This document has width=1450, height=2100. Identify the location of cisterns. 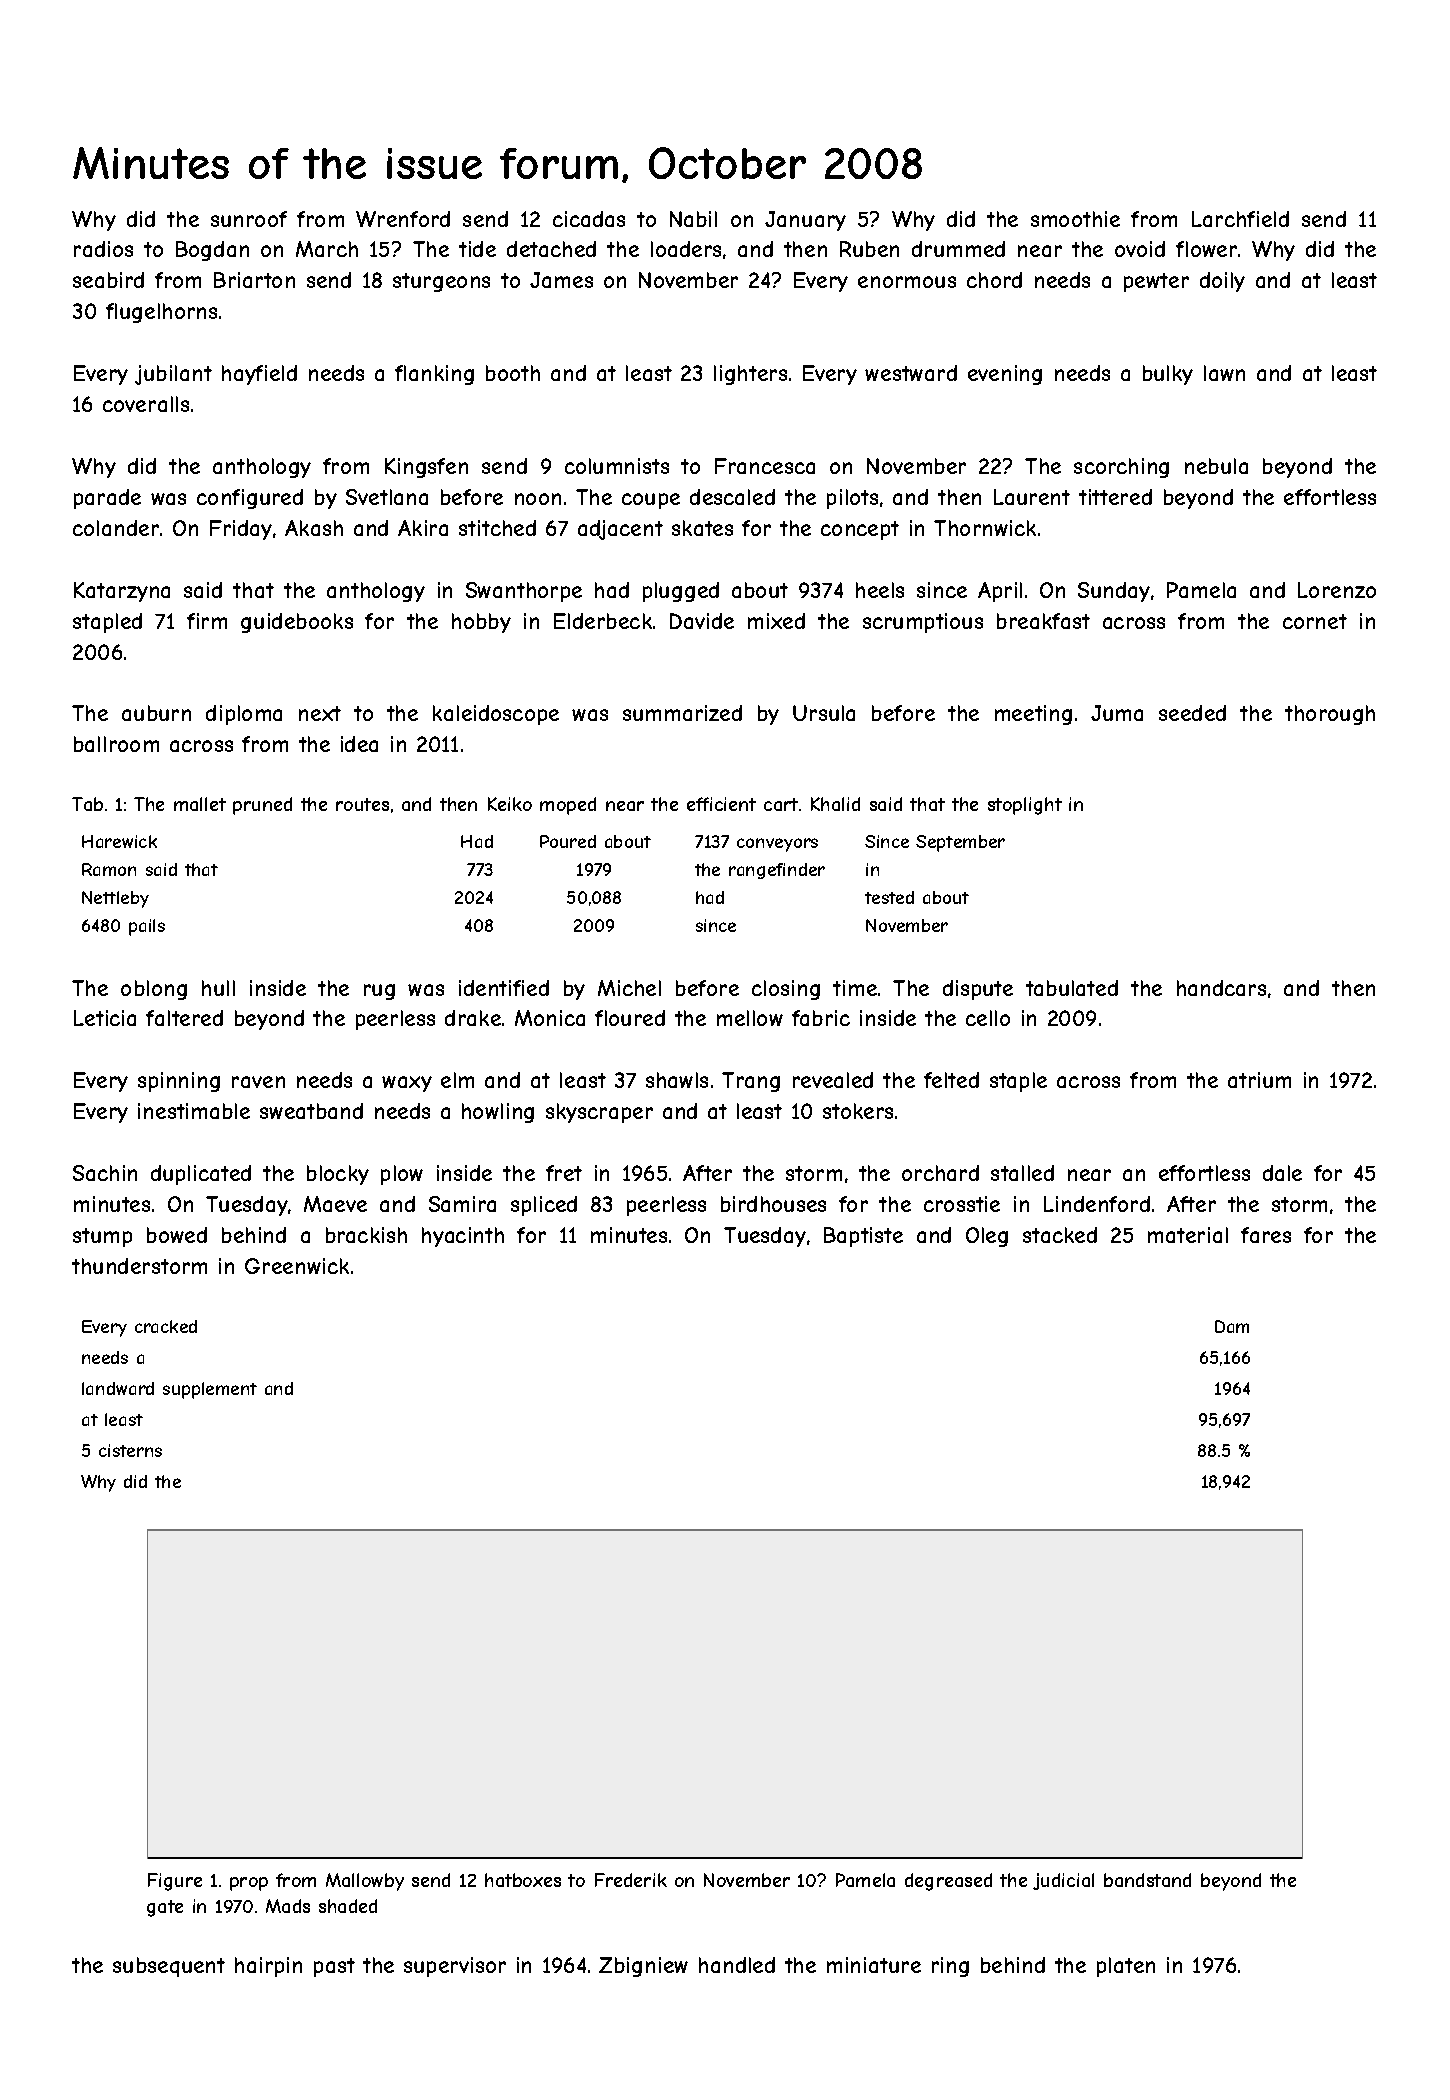
(130, 1450).
